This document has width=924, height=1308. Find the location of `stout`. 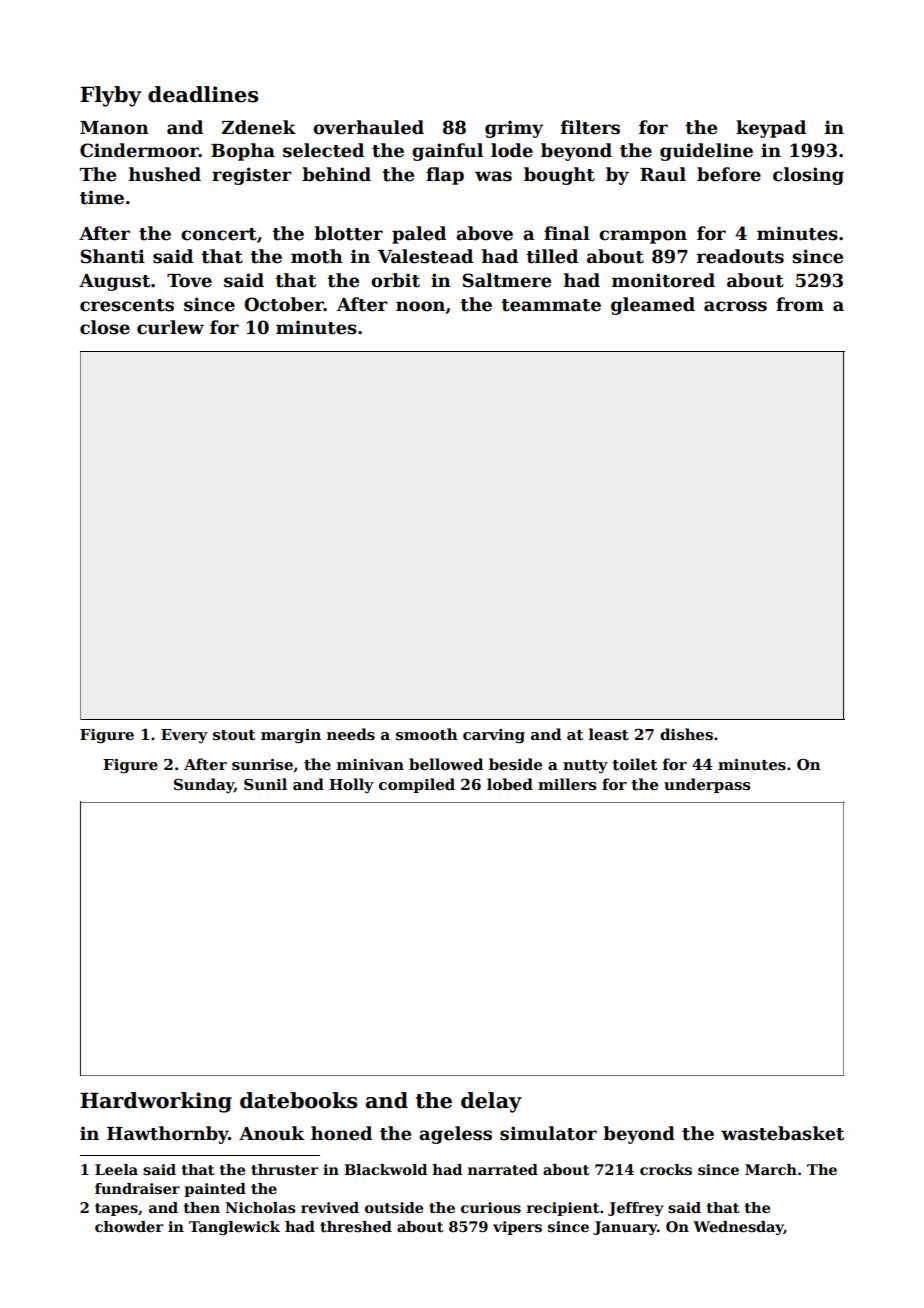

stout is located at coordinates (234, 735).
